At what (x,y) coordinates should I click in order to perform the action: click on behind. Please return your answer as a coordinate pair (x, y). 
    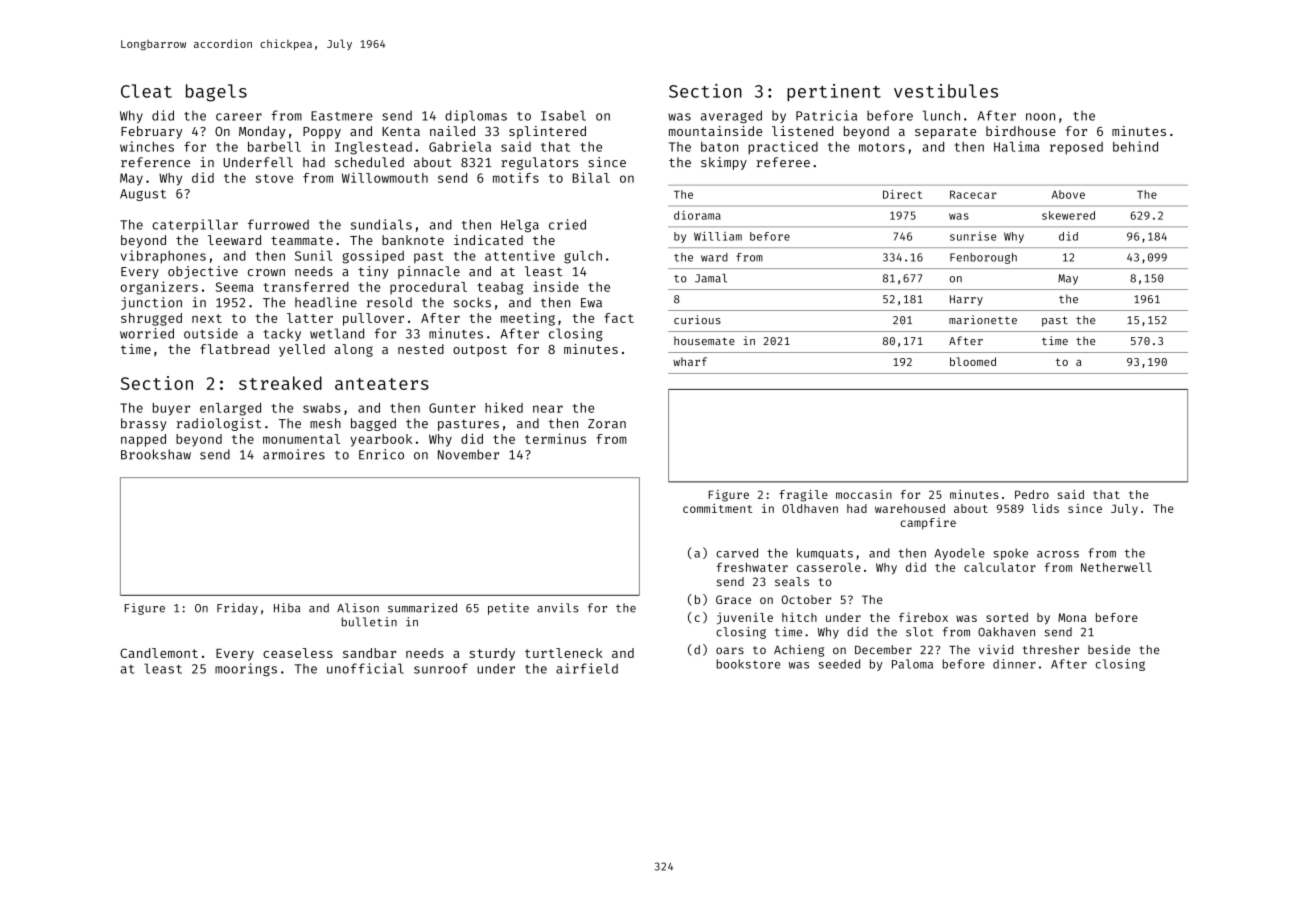
    Looking at the image, I should click on (1135, 146).
